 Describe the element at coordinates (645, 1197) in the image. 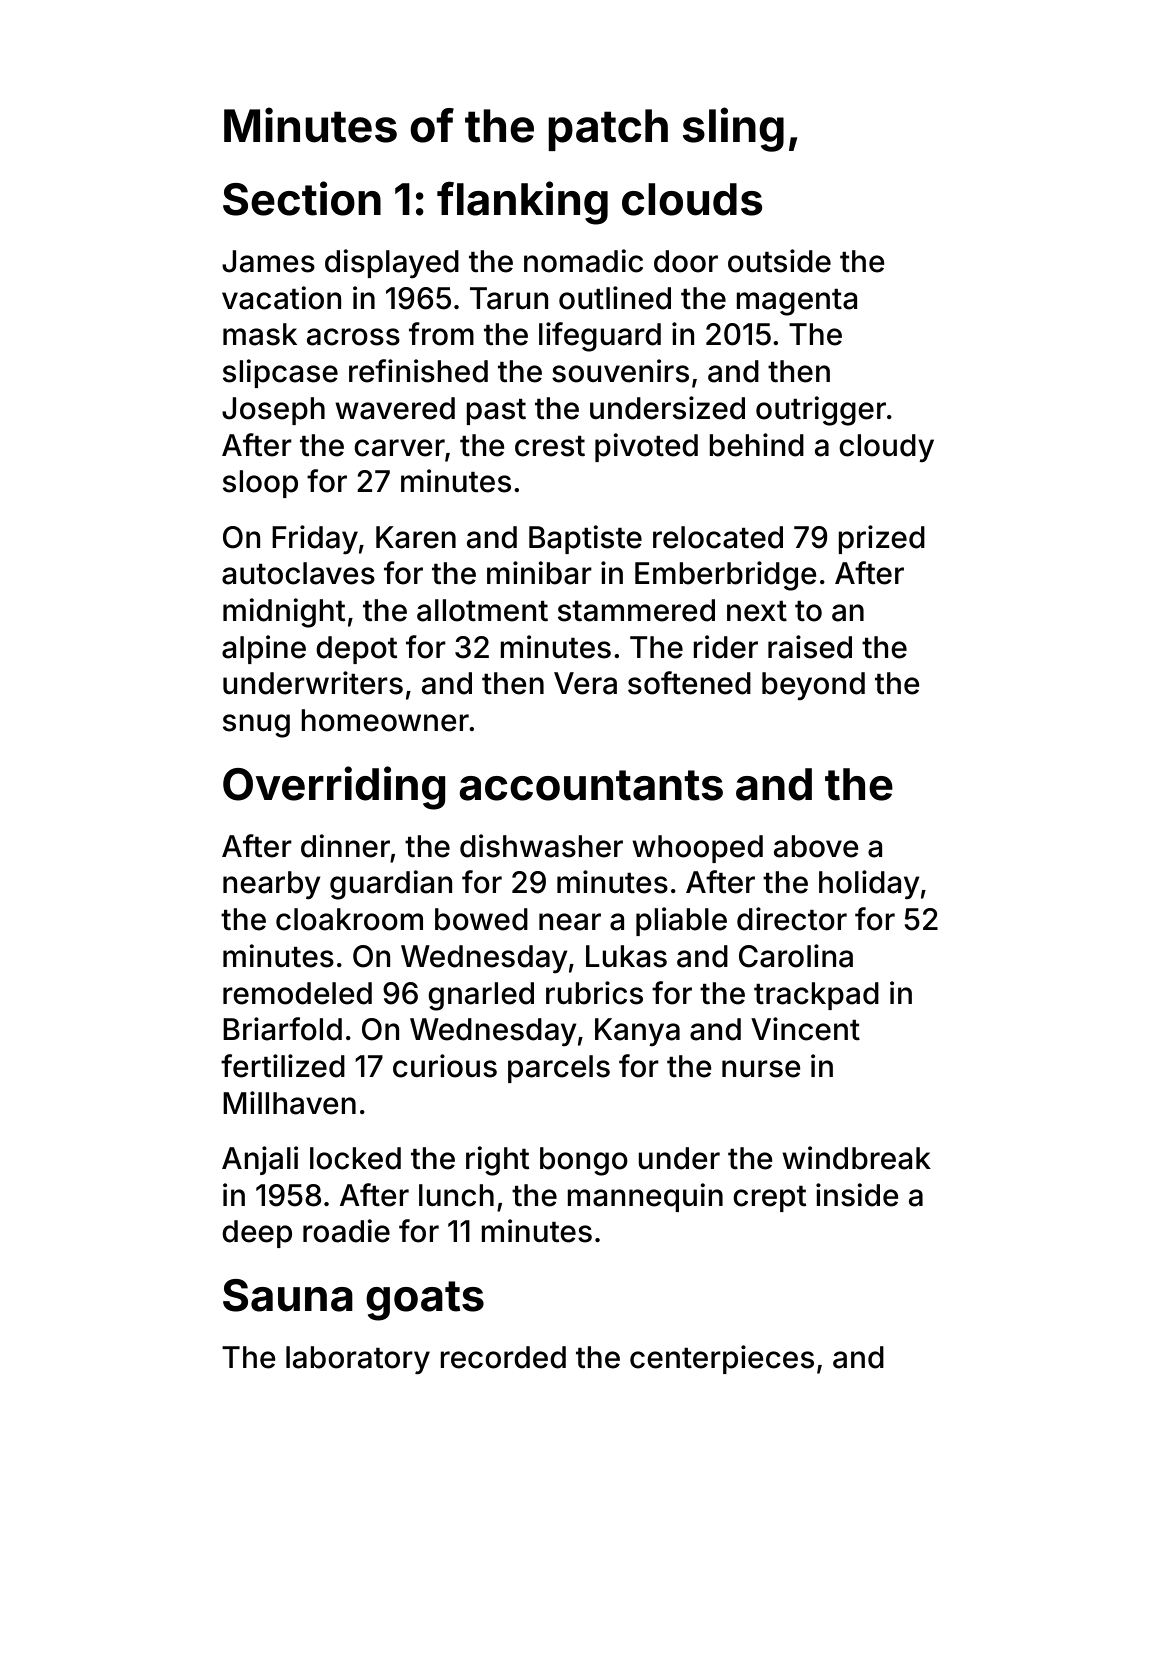

I see `mannequin` at that location.
